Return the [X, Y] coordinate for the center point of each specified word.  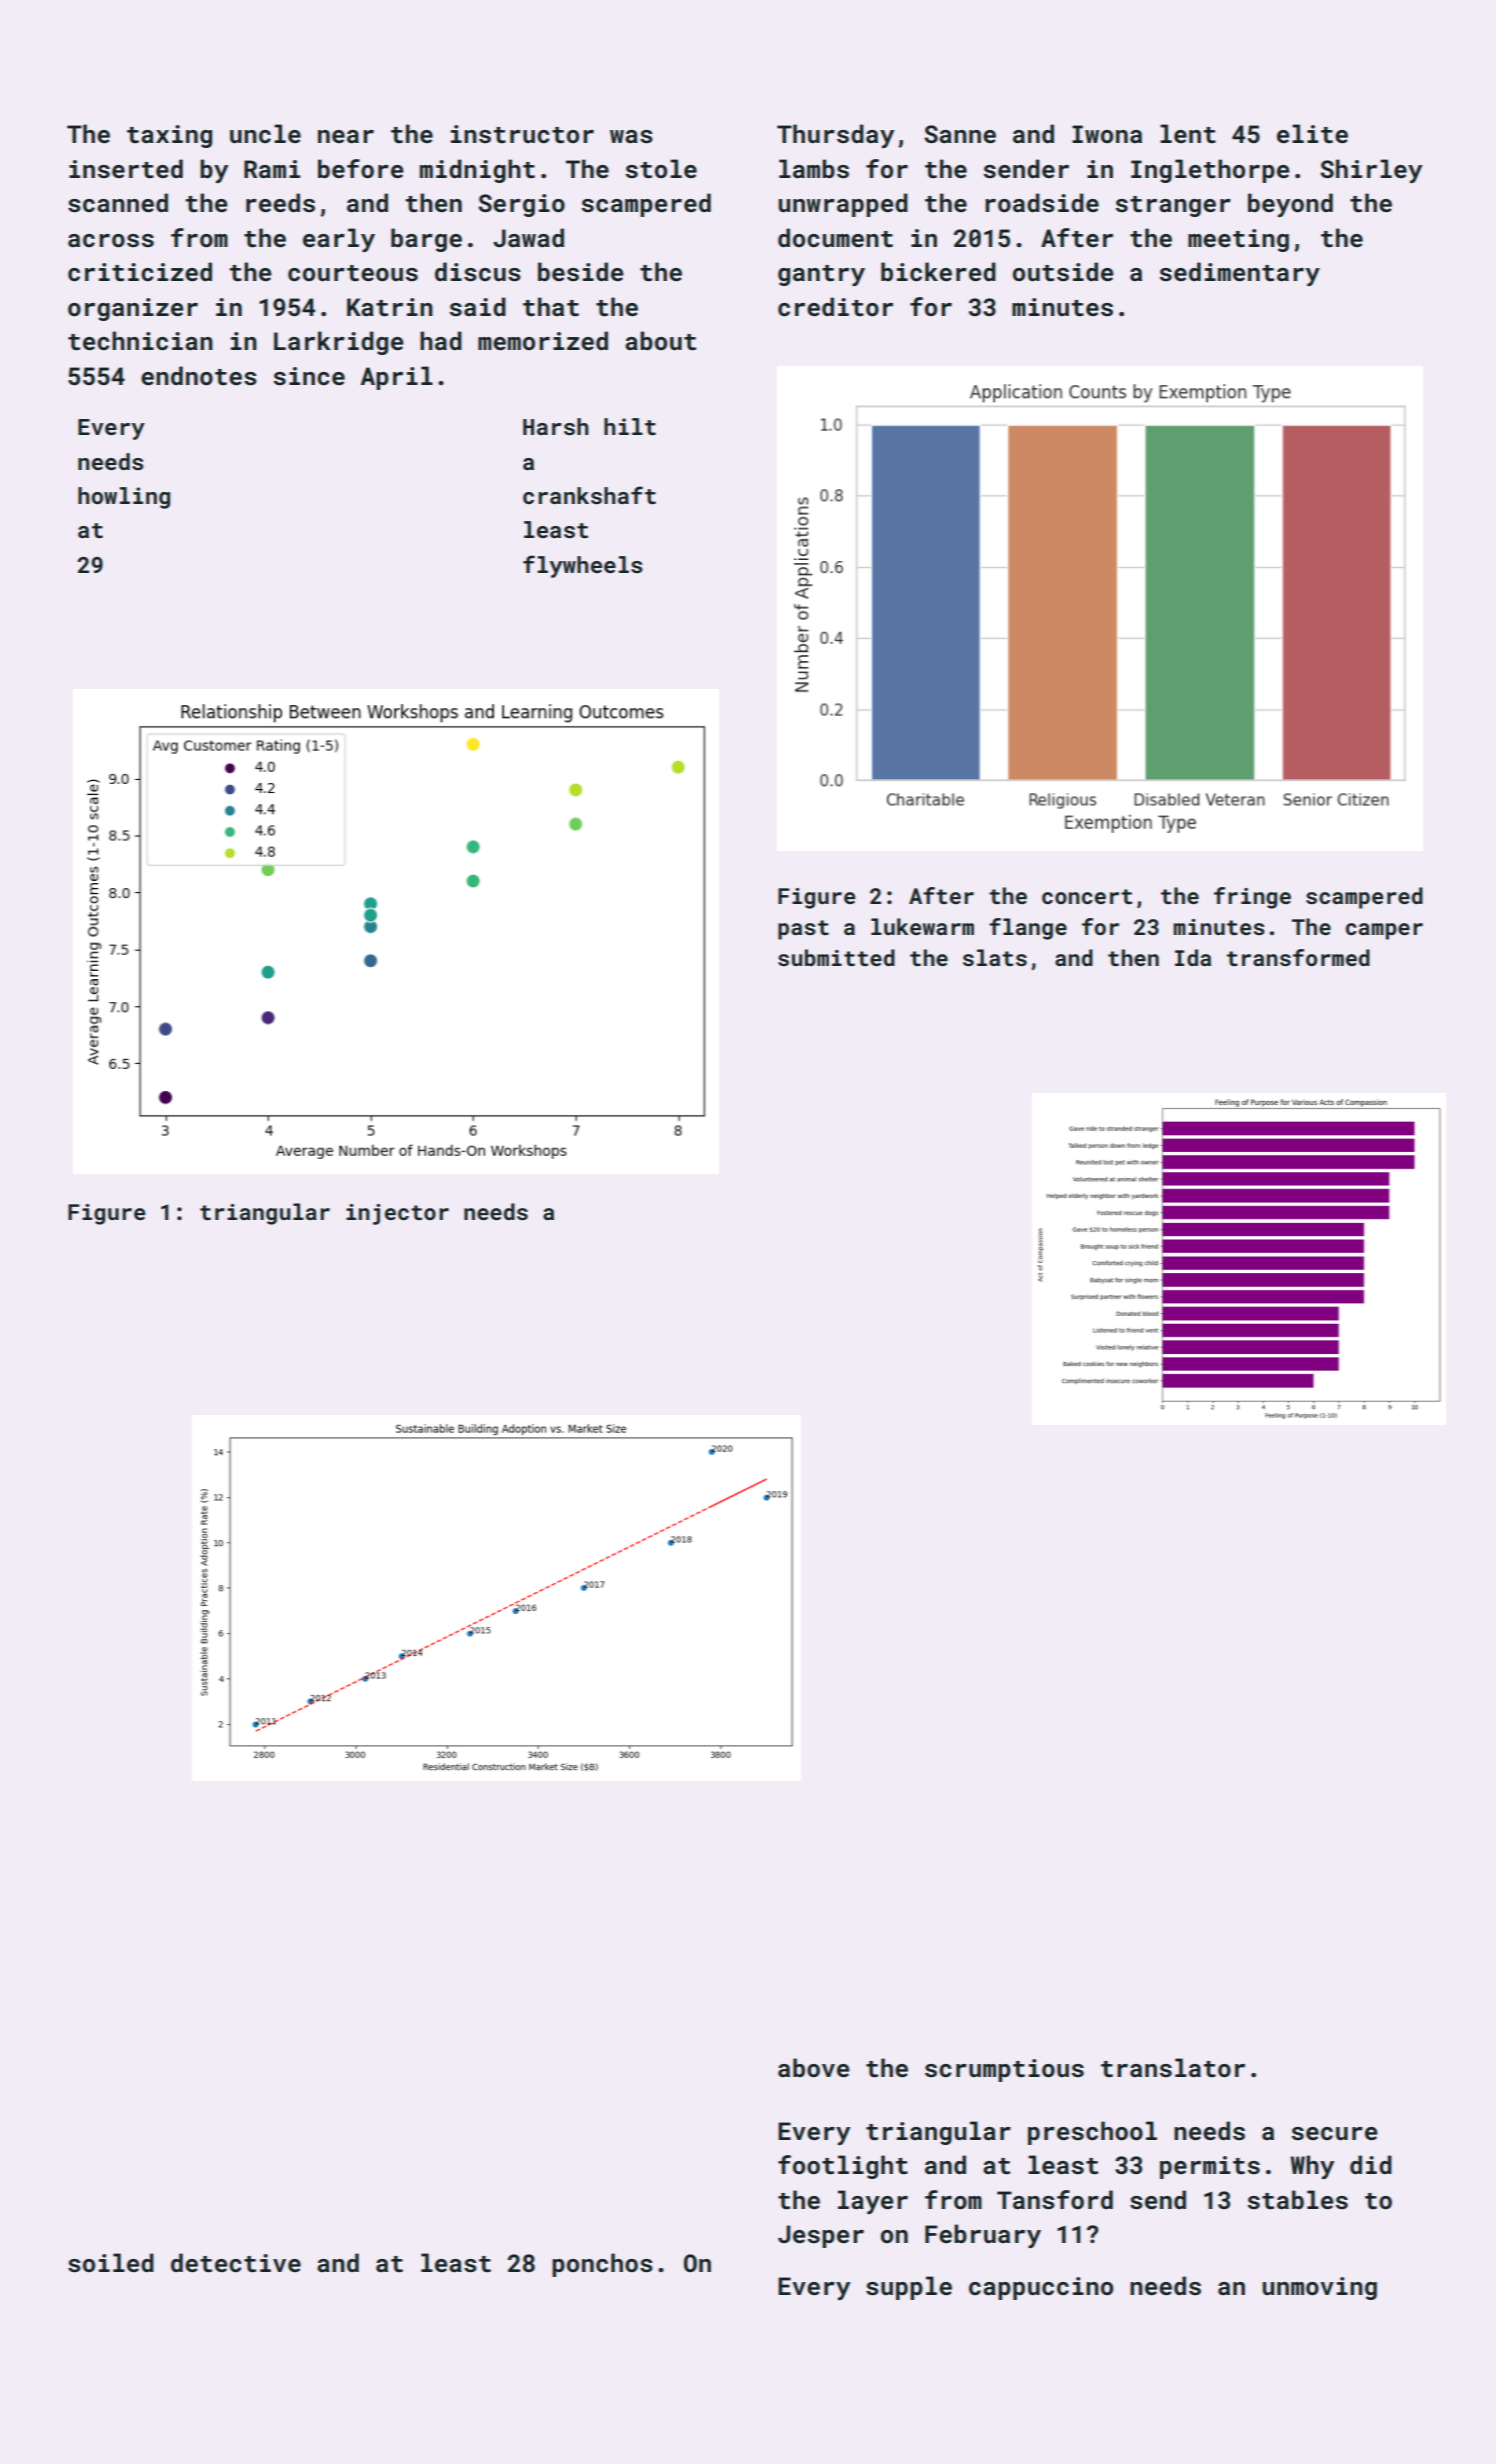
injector [397, 1214]
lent [1188, 134]
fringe [1252, 898]
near [346, 136]
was [631, 137]
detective [236, 2263]
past [803, 930]
